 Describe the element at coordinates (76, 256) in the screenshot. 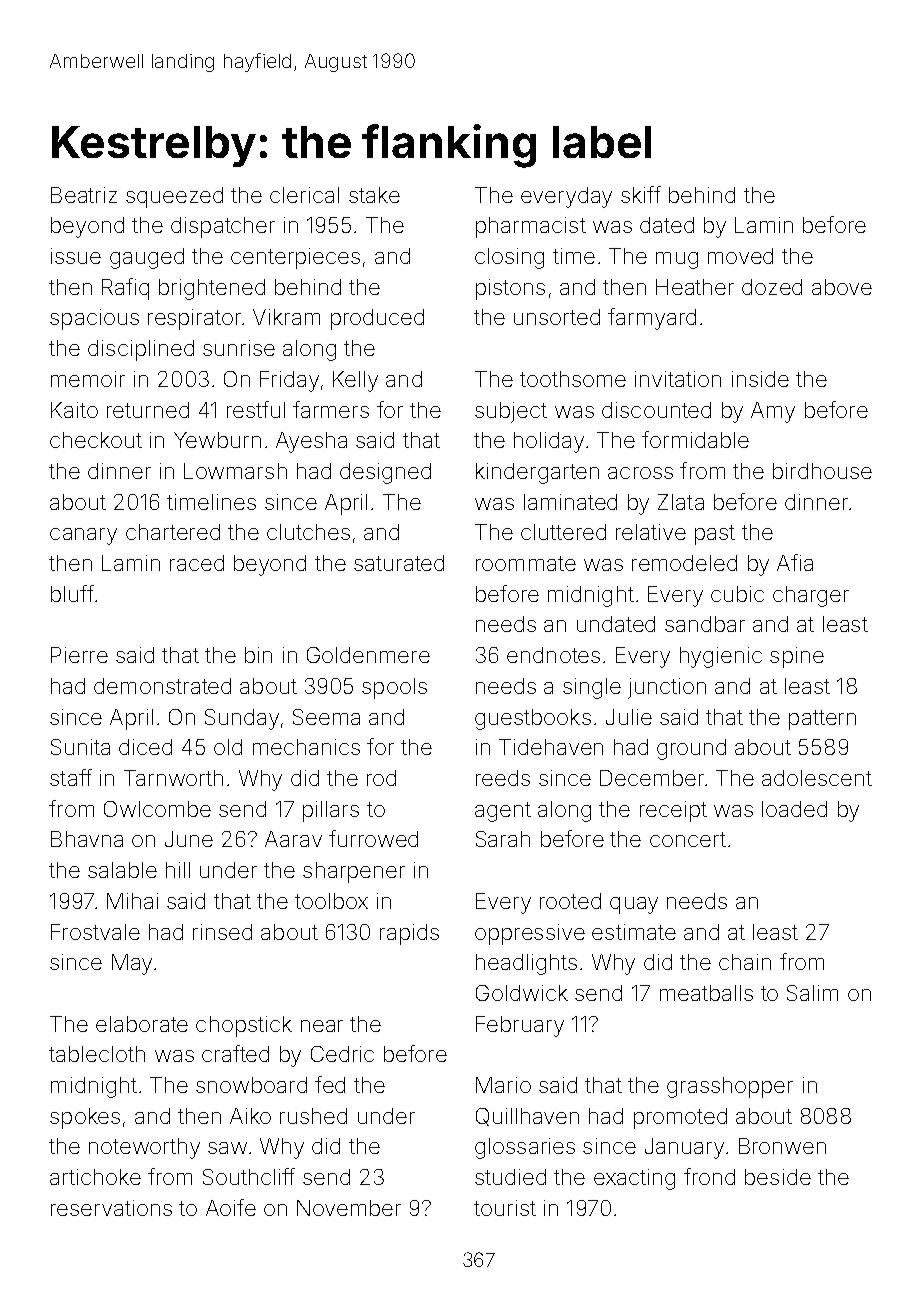

I see `issue` at that location.
